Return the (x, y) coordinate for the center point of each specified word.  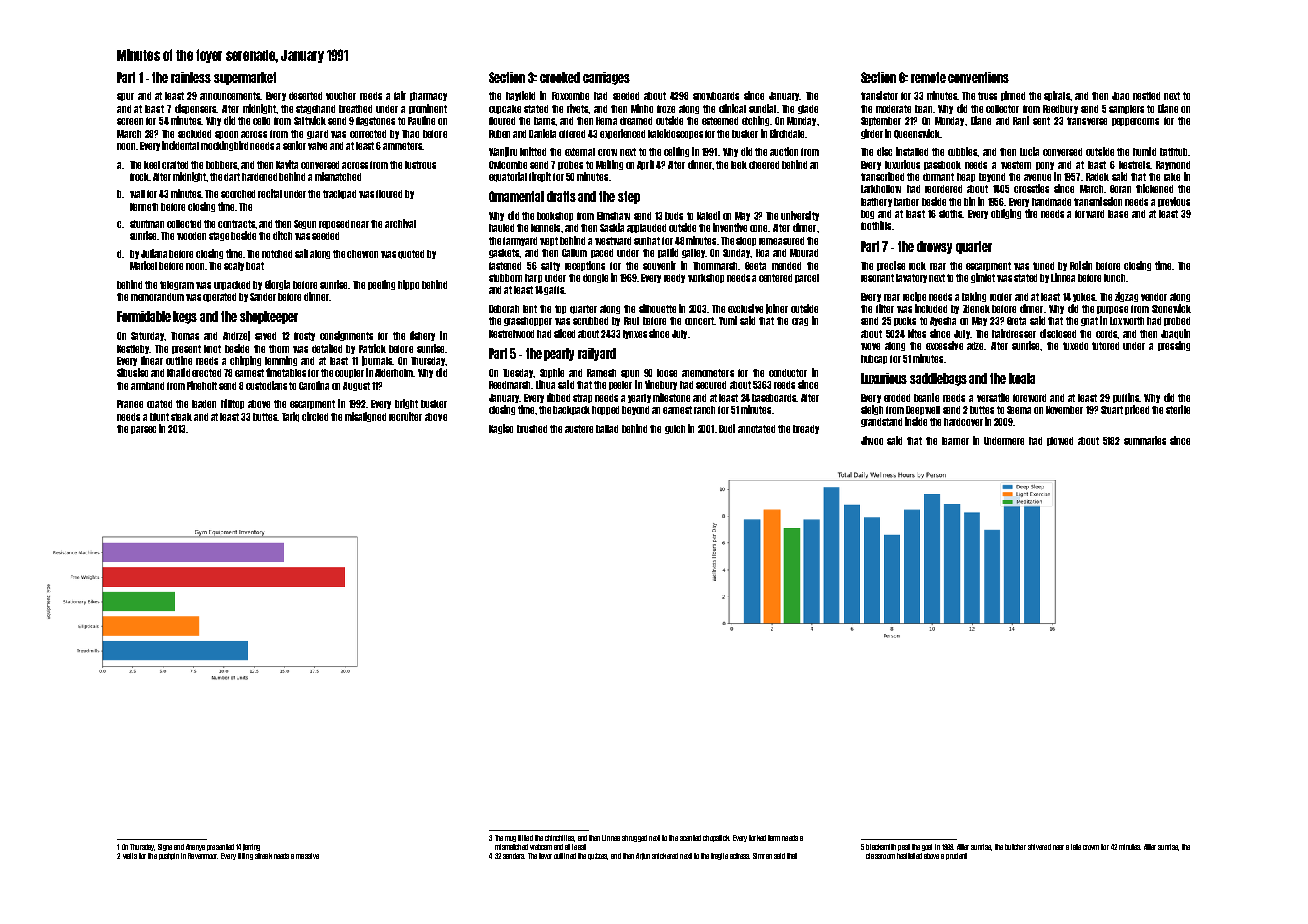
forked (757, 838)
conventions (978, 77)
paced (602, 253)
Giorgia (277, 285)
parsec (143, 430)
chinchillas (560, 838)
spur (125, 97)
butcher (1015, 847)
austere (579, 429)
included (931, 308)
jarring (251, 847)
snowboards (716, 96)
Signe (165, 847)
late (1076, 847)
